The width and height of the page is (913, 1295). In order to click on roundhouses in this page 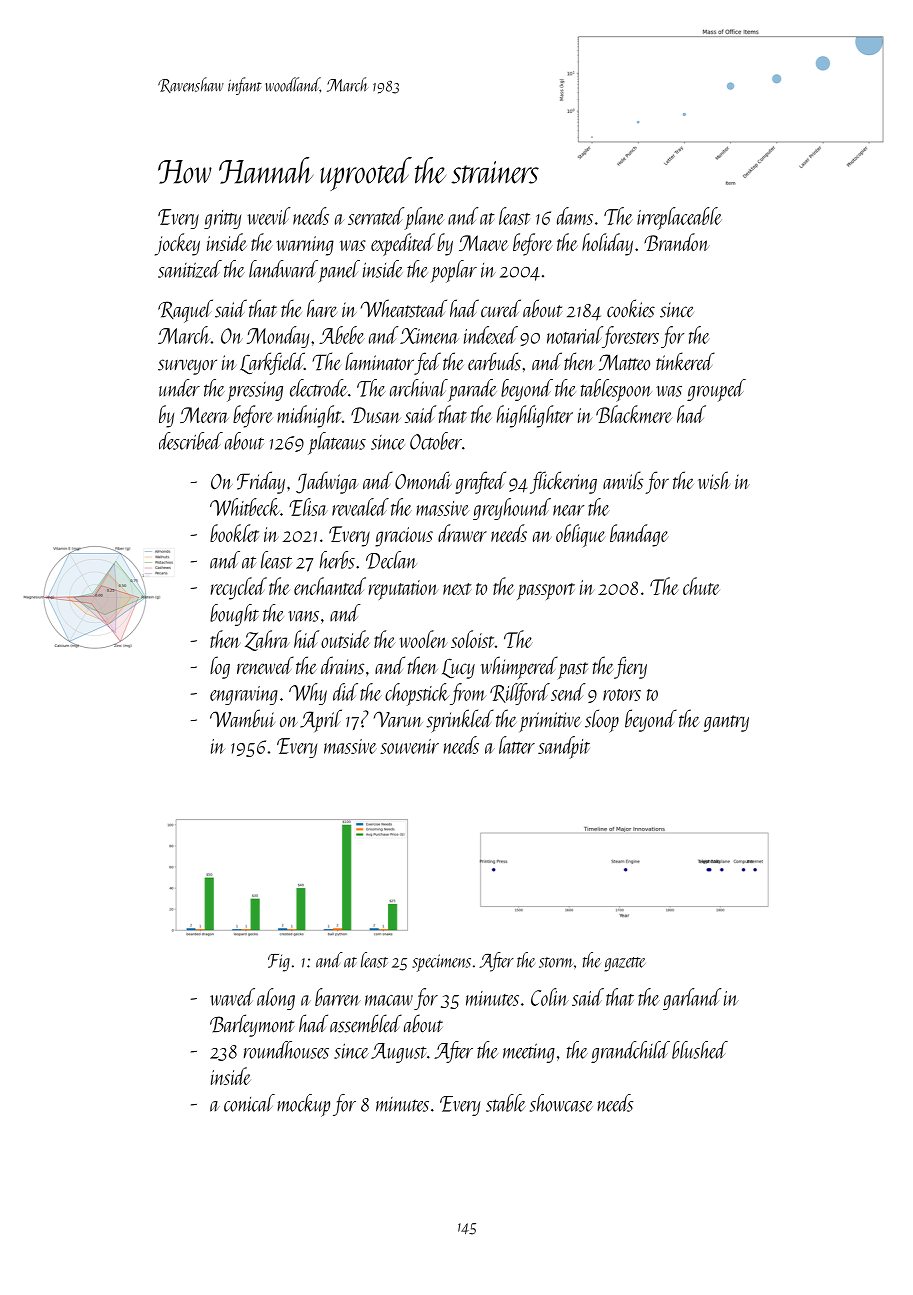, I will do `click(286, 1050)`.
